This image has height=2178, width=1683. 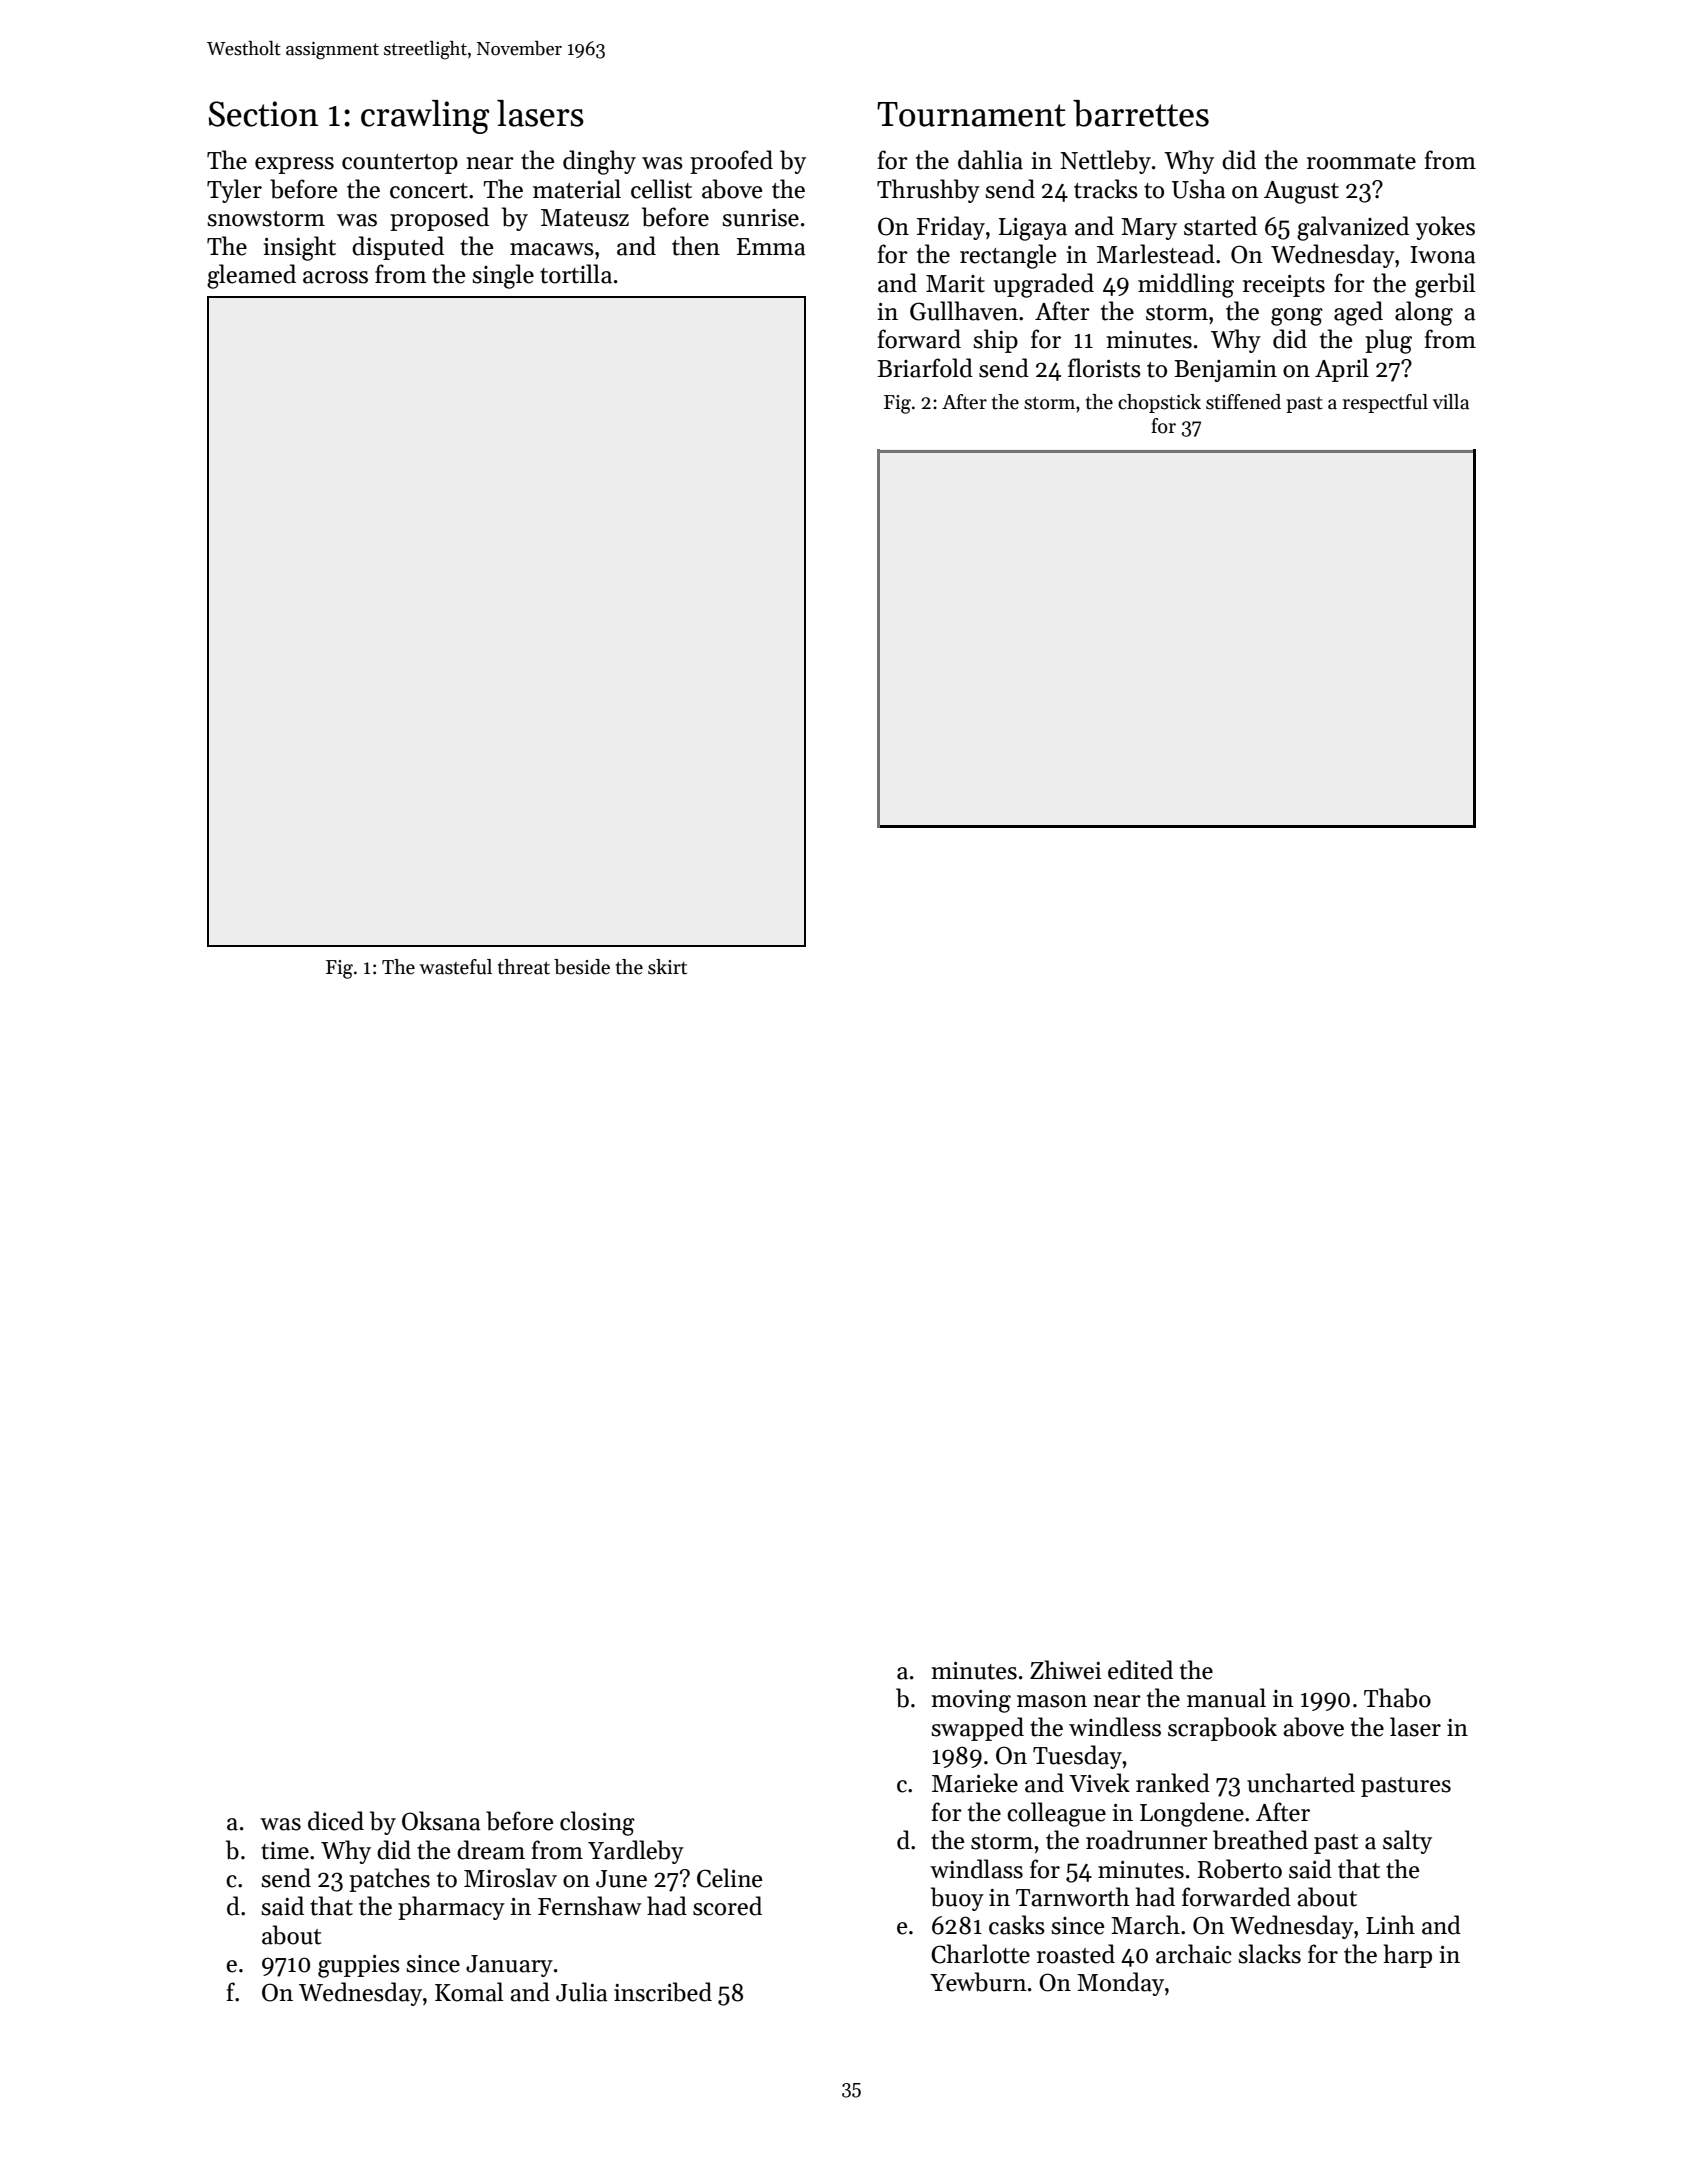 I want to click on uncharted, so click(x=1301, y=1783).
